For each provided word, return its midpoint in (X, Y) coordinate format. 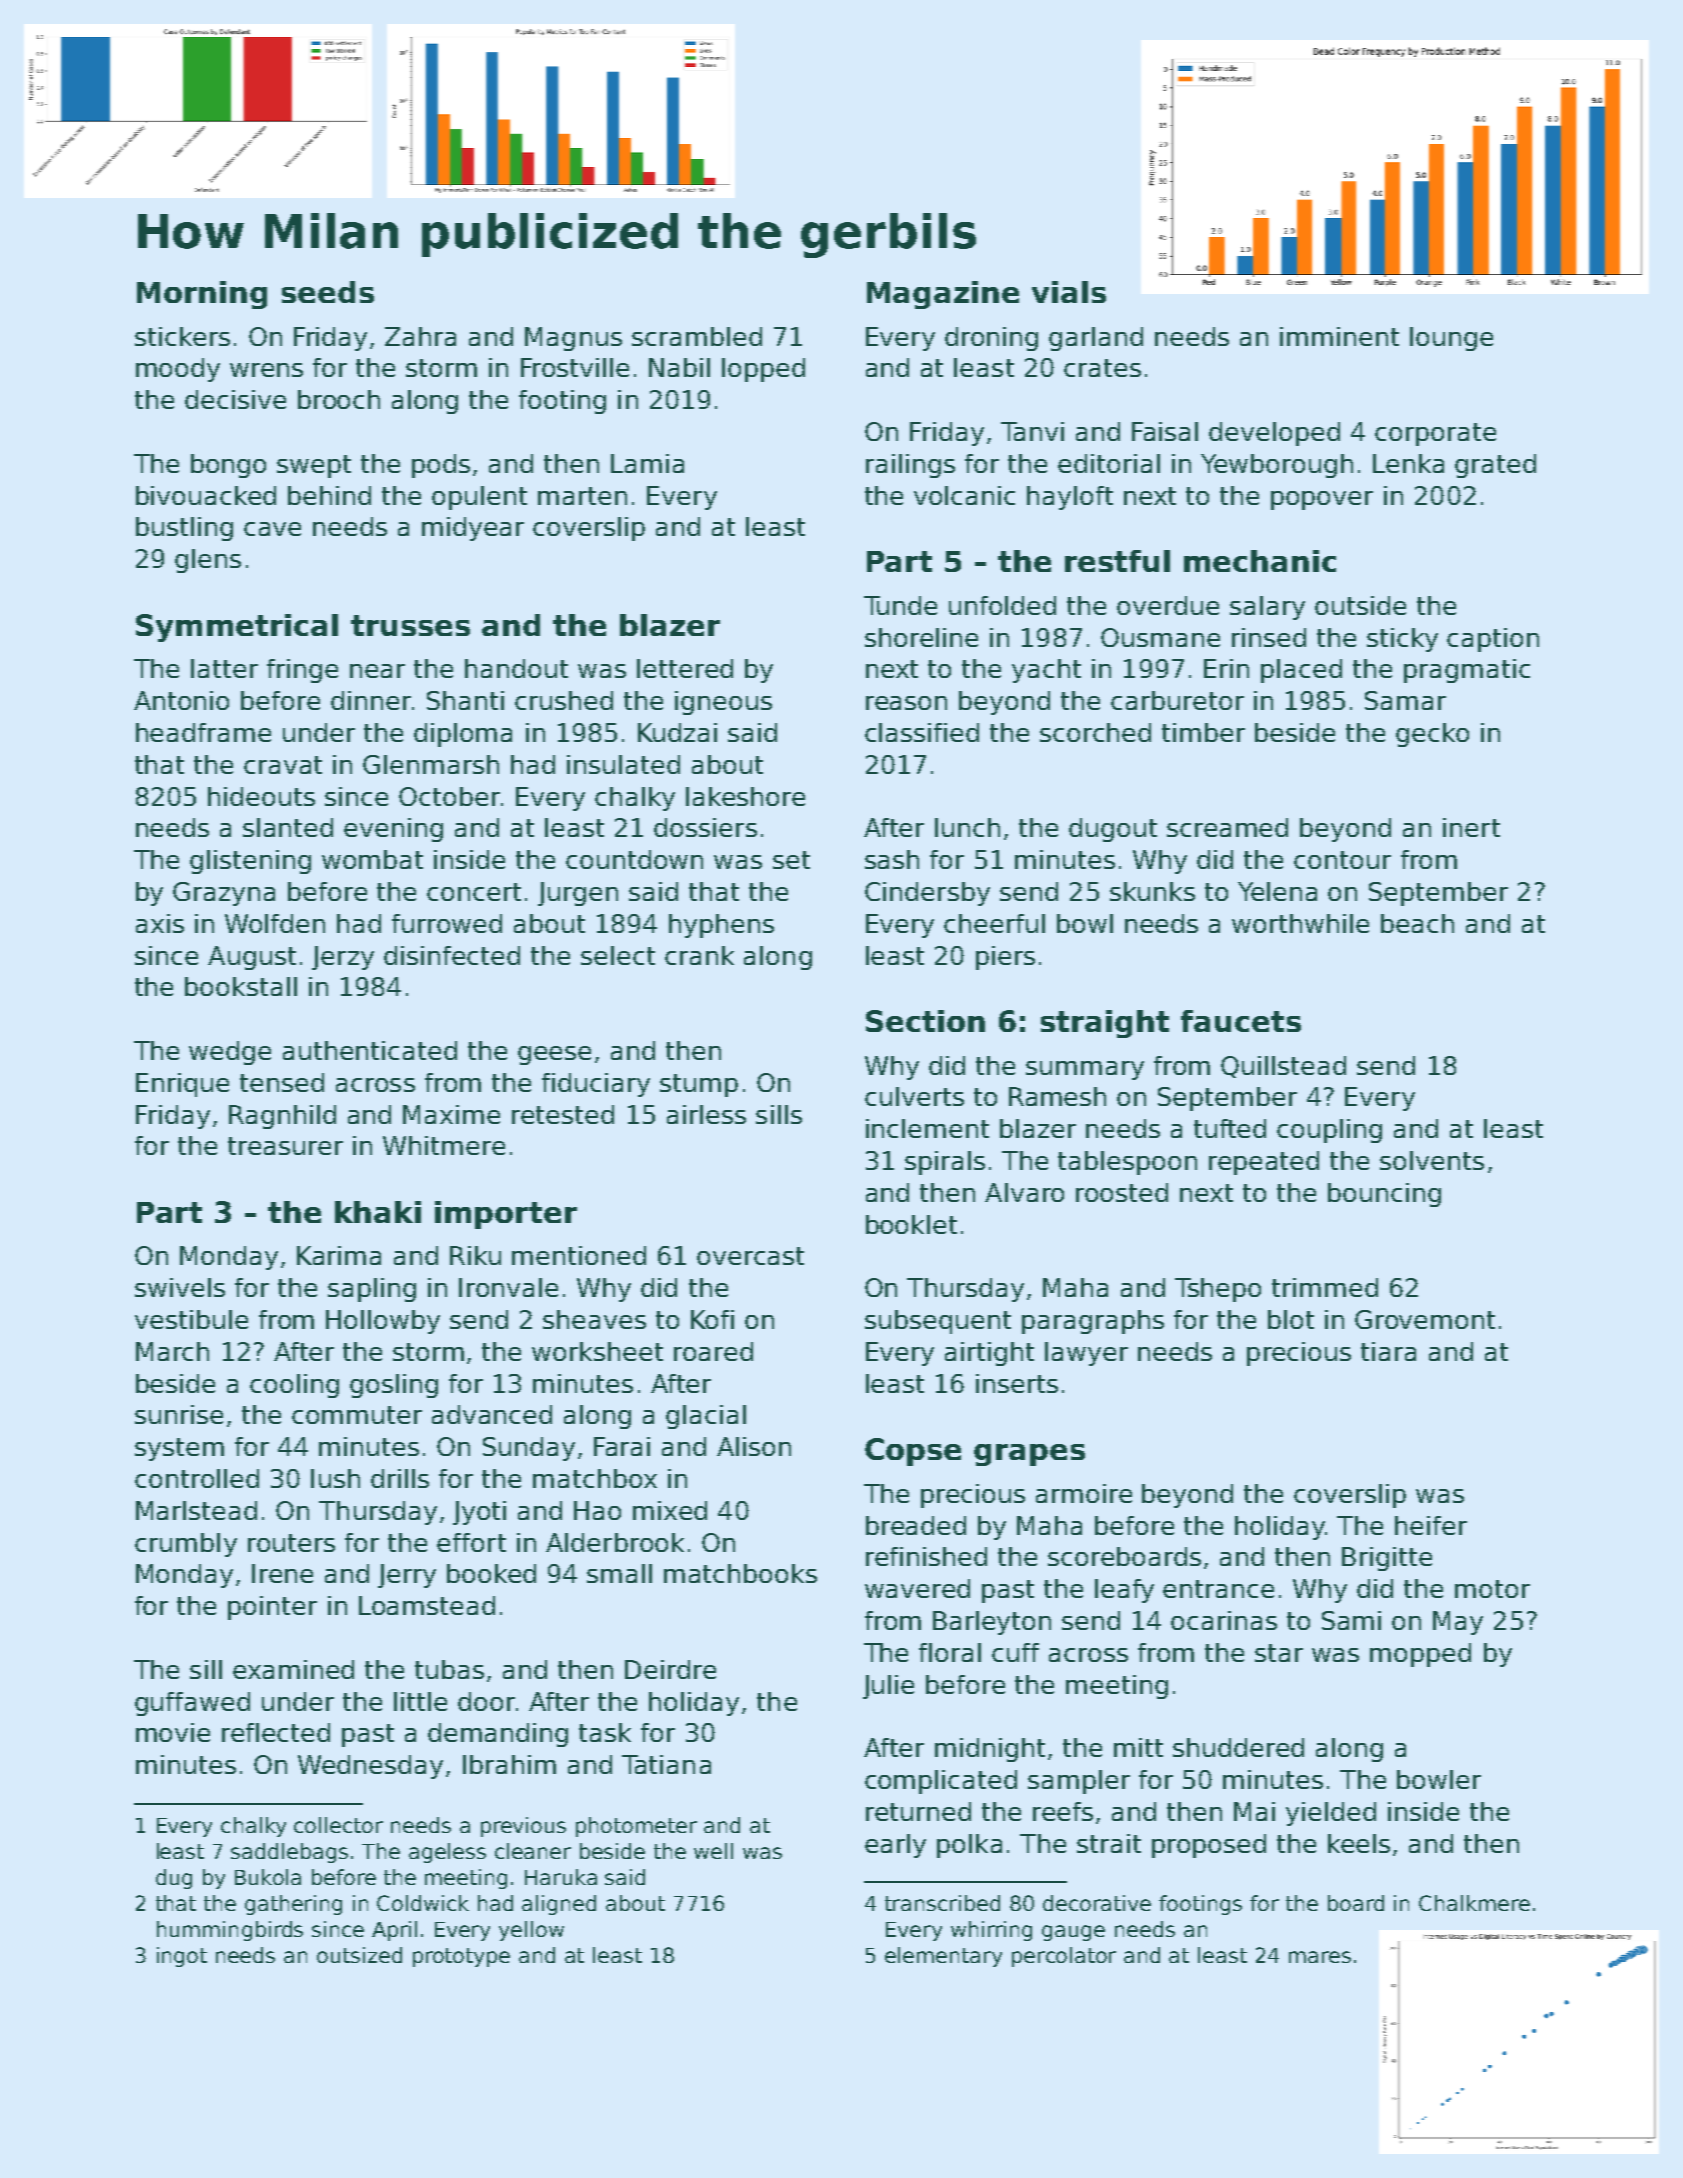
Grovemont (1425, 1319)
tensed (282, 1082)
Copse (913, 1452)
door (486, 1701)
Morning (202, 295)
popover (1322, 500)
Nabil (679, 367)
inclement (927, 1128)
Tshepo (1218, 1290)
